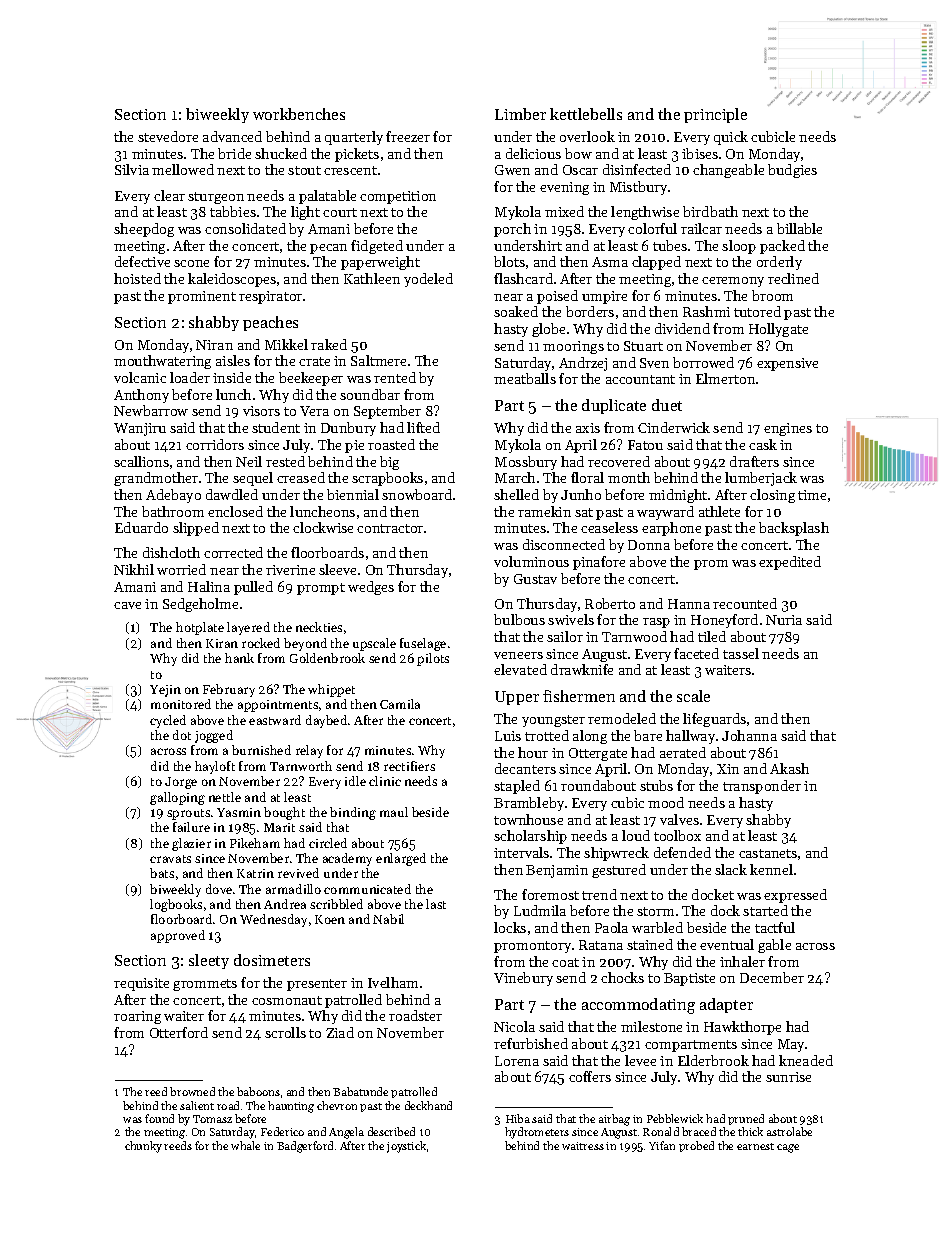  What do you see at coordinates (428, 1105) in the screenshot?
I see `deckhand` at bounding box center [428, 1105].
